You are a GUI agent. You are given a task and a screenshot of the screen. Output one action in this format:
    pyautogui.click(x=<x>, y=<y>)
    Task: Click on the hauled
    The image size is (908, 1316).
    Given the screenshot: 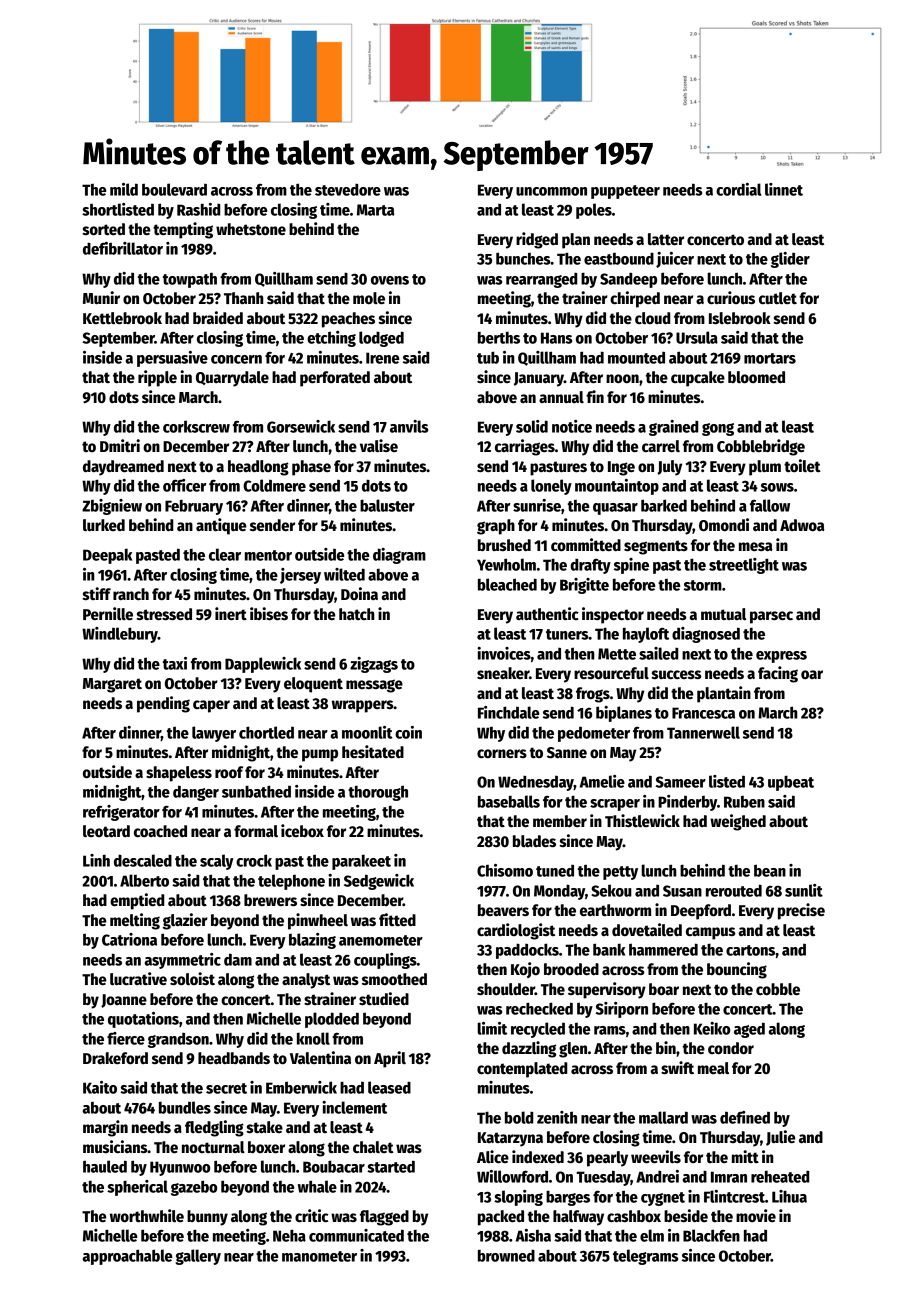 What is the action you would take?
    pyautogui.click(x=105, y=1166)
